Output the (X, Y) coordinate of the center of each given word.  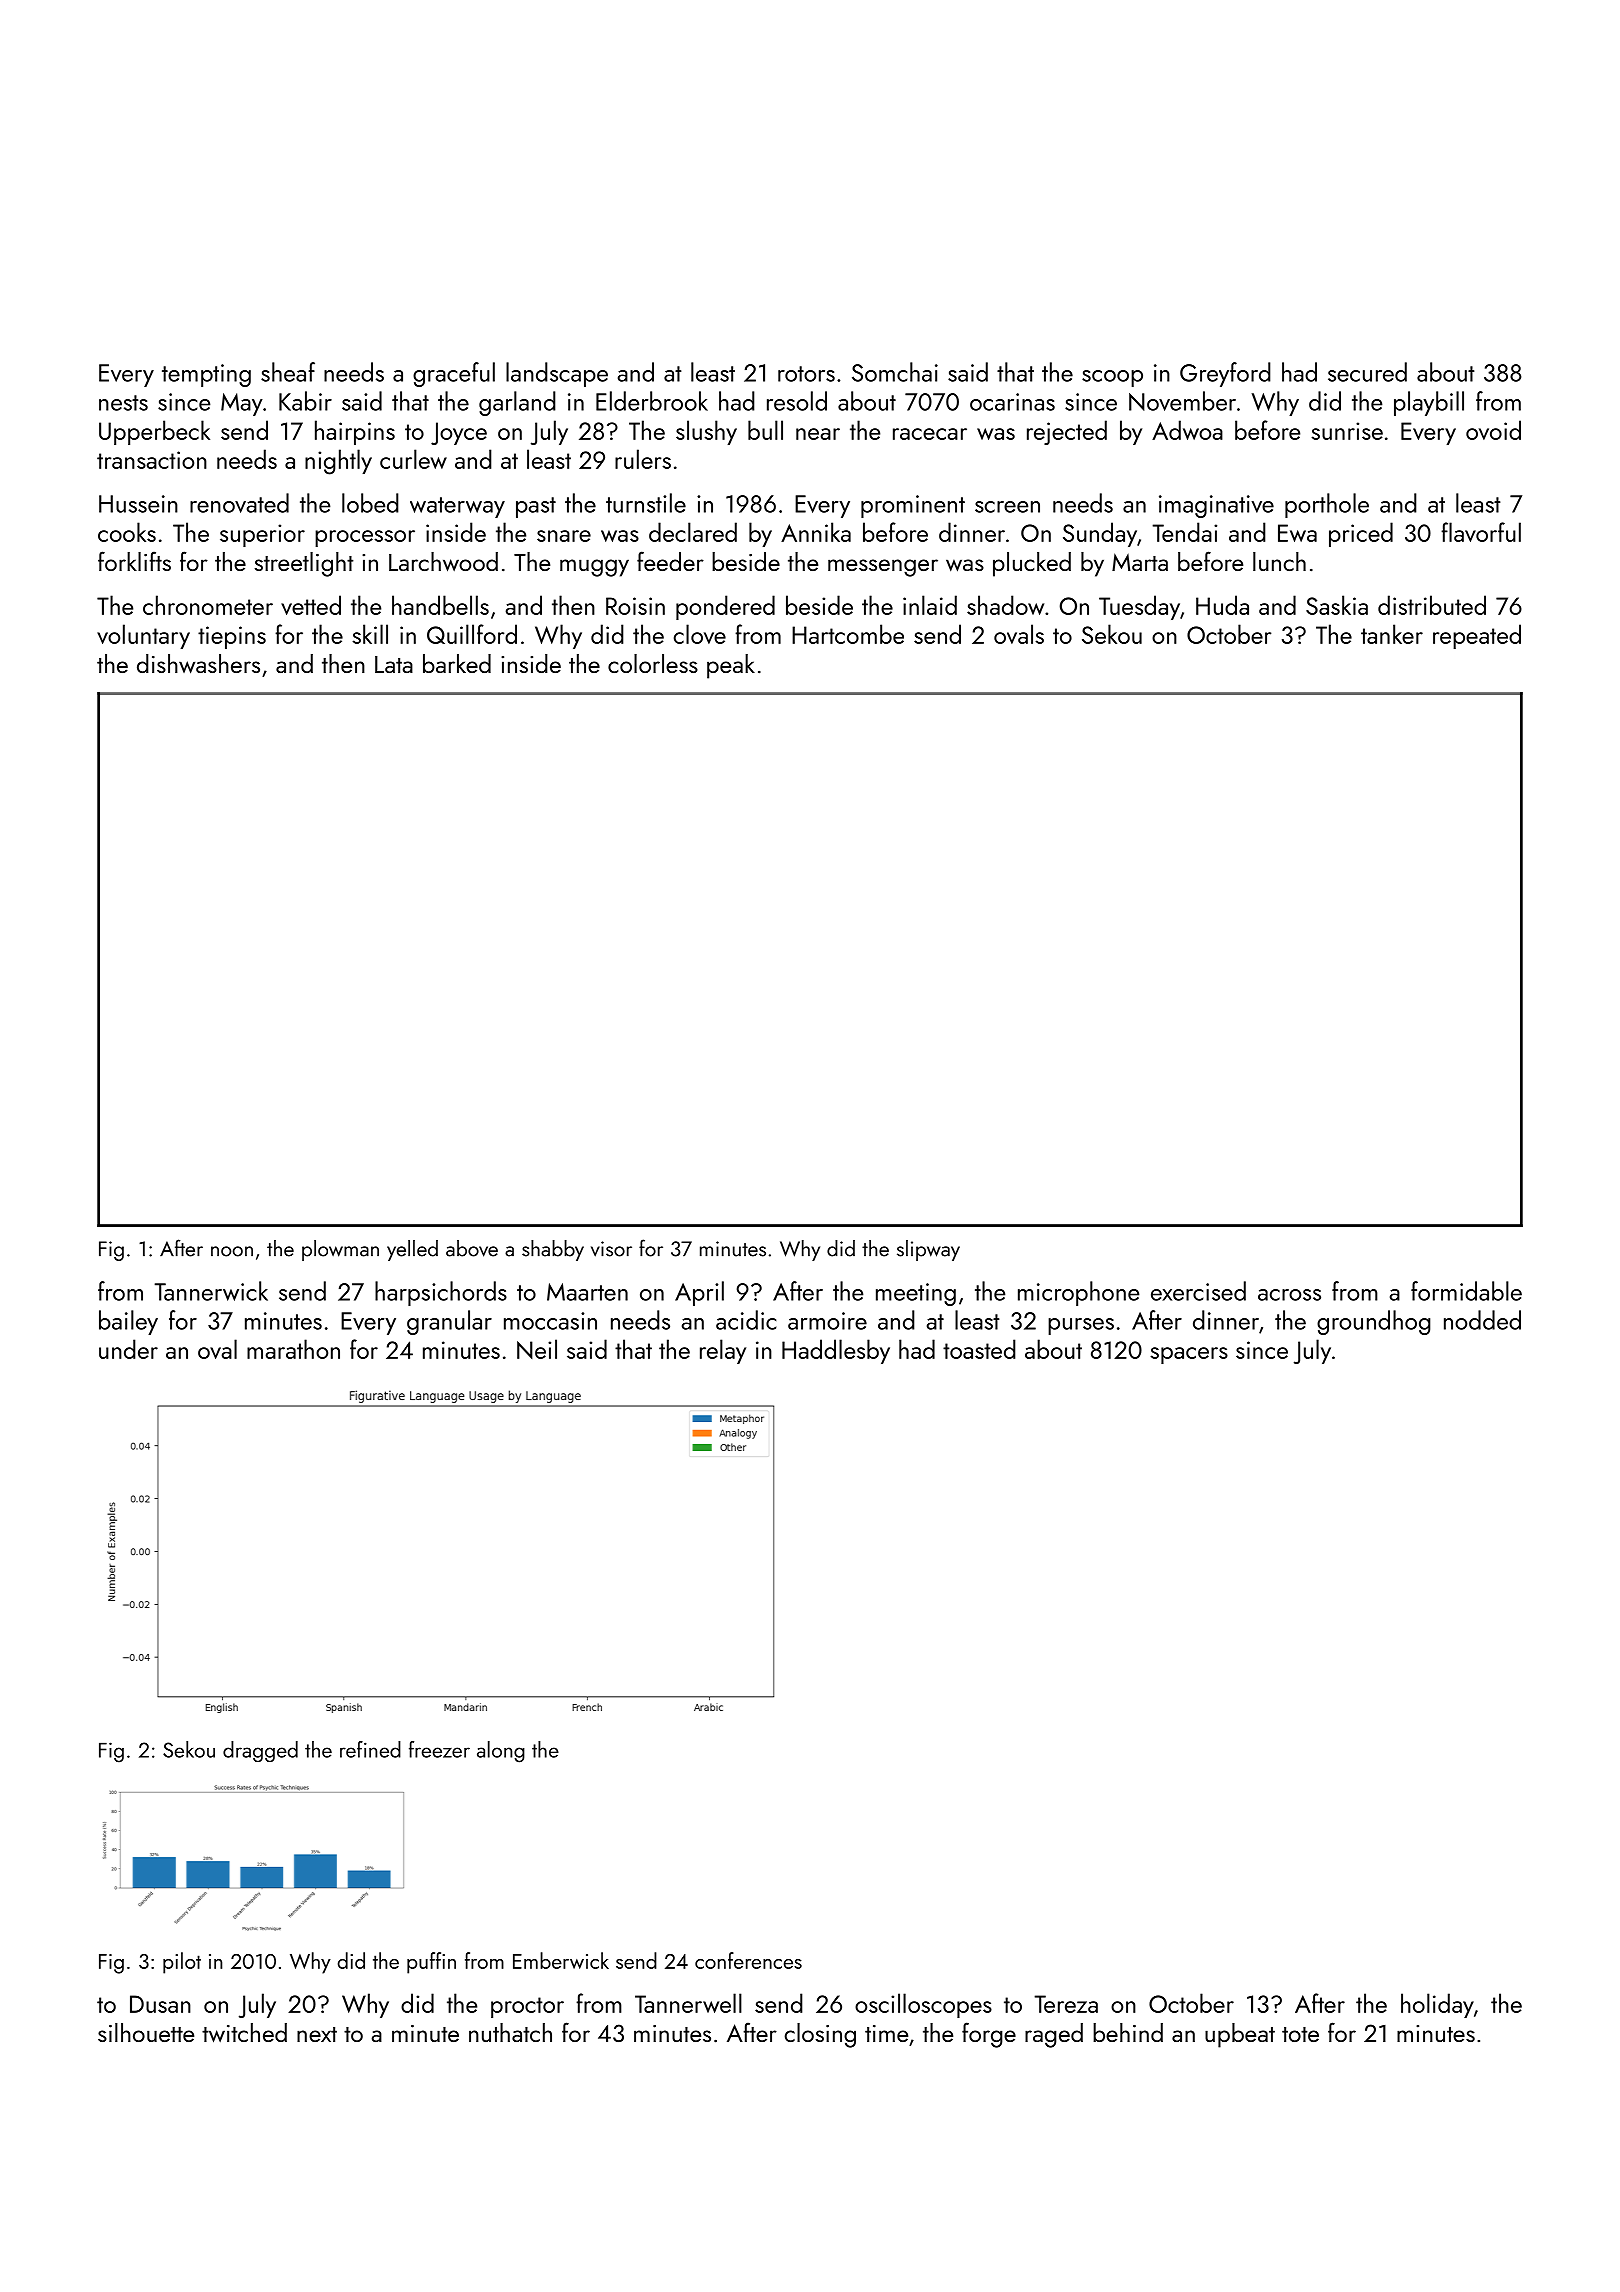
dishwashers (198, 664)
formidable (1466, 1291)
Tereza (1066, 2004)
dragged (260, 1751)
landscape (557, 374)
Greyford (1225, 374)
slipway (928, 1250)
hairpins (355, 432)
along (501, 1752)
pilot (182, 1963)
